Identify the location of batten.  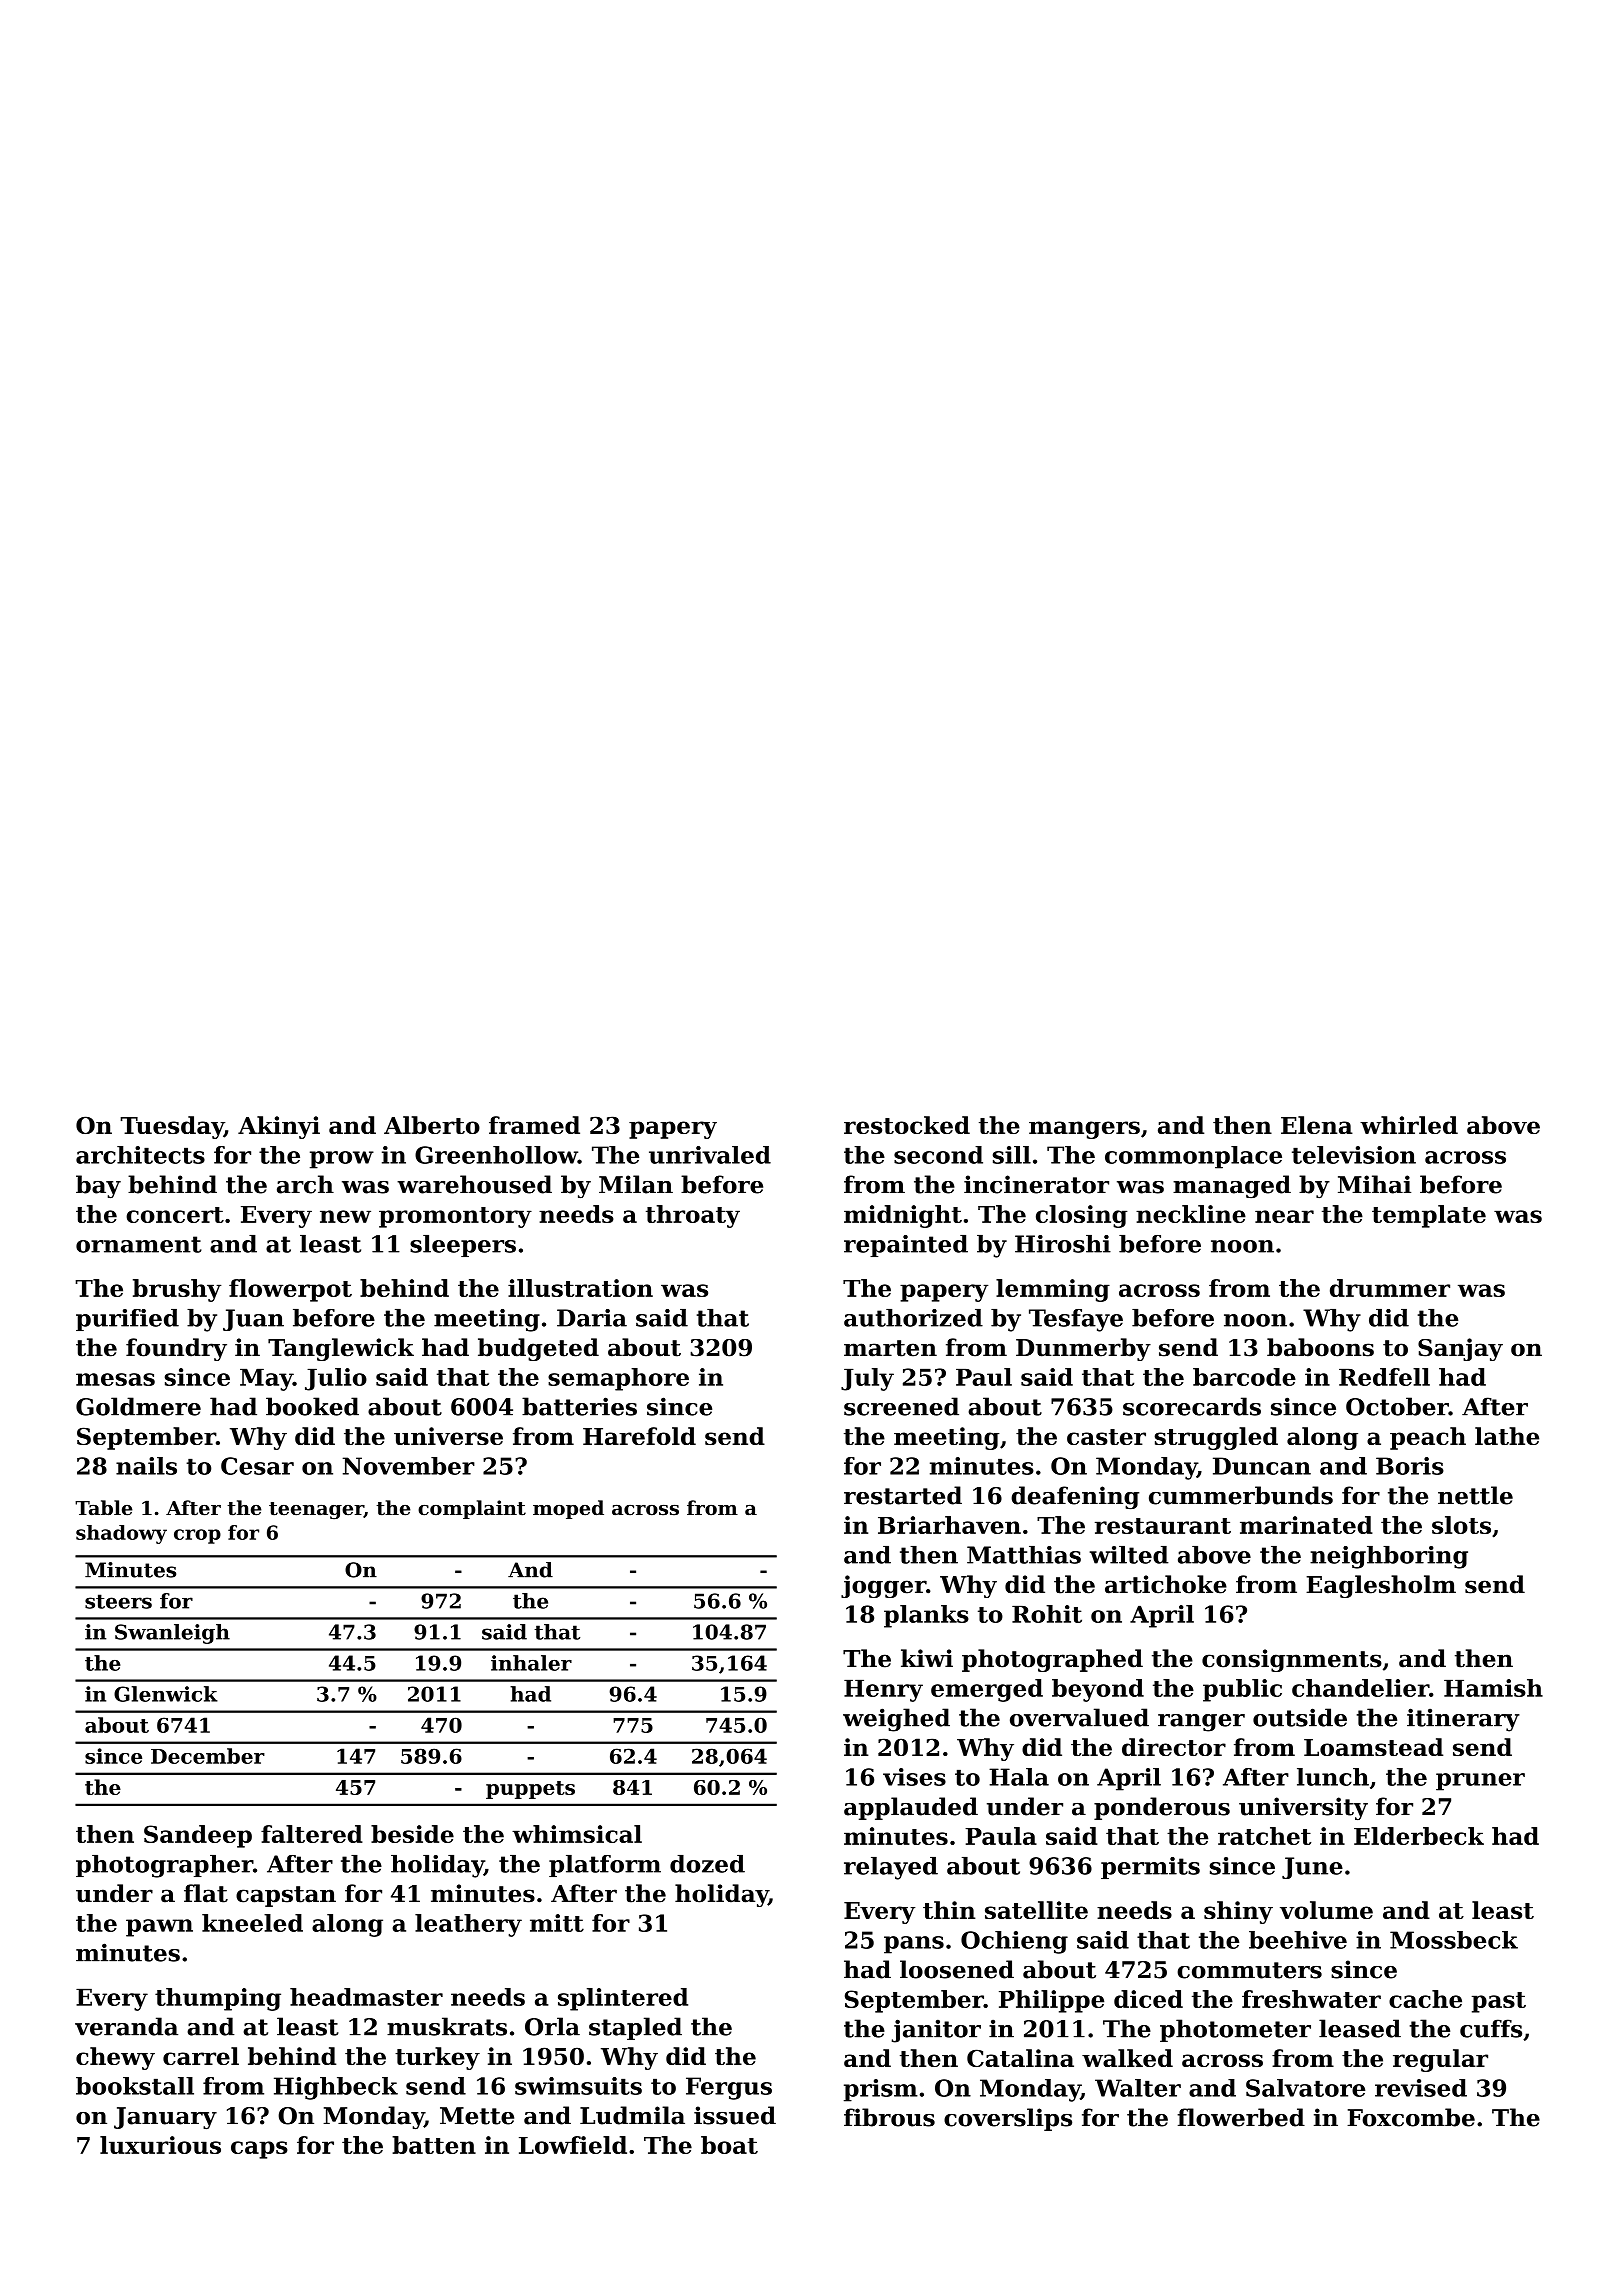
(434, 2145).
